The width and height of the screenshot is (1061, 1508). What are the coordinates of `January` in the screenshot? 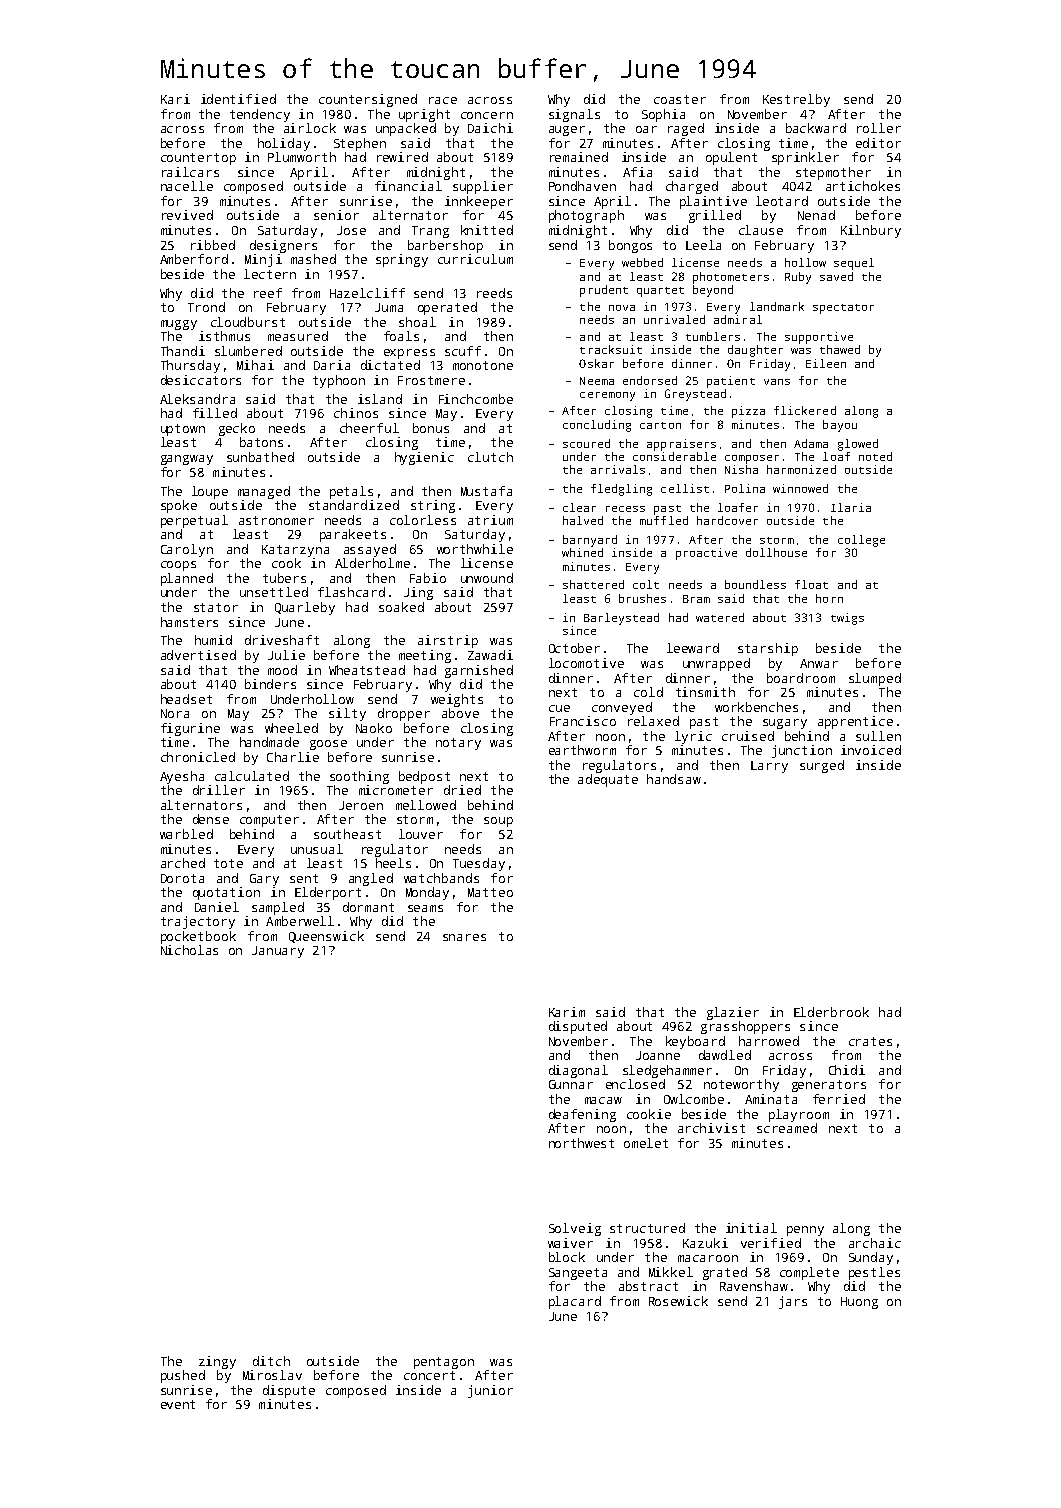 It's located at (278, 952).
